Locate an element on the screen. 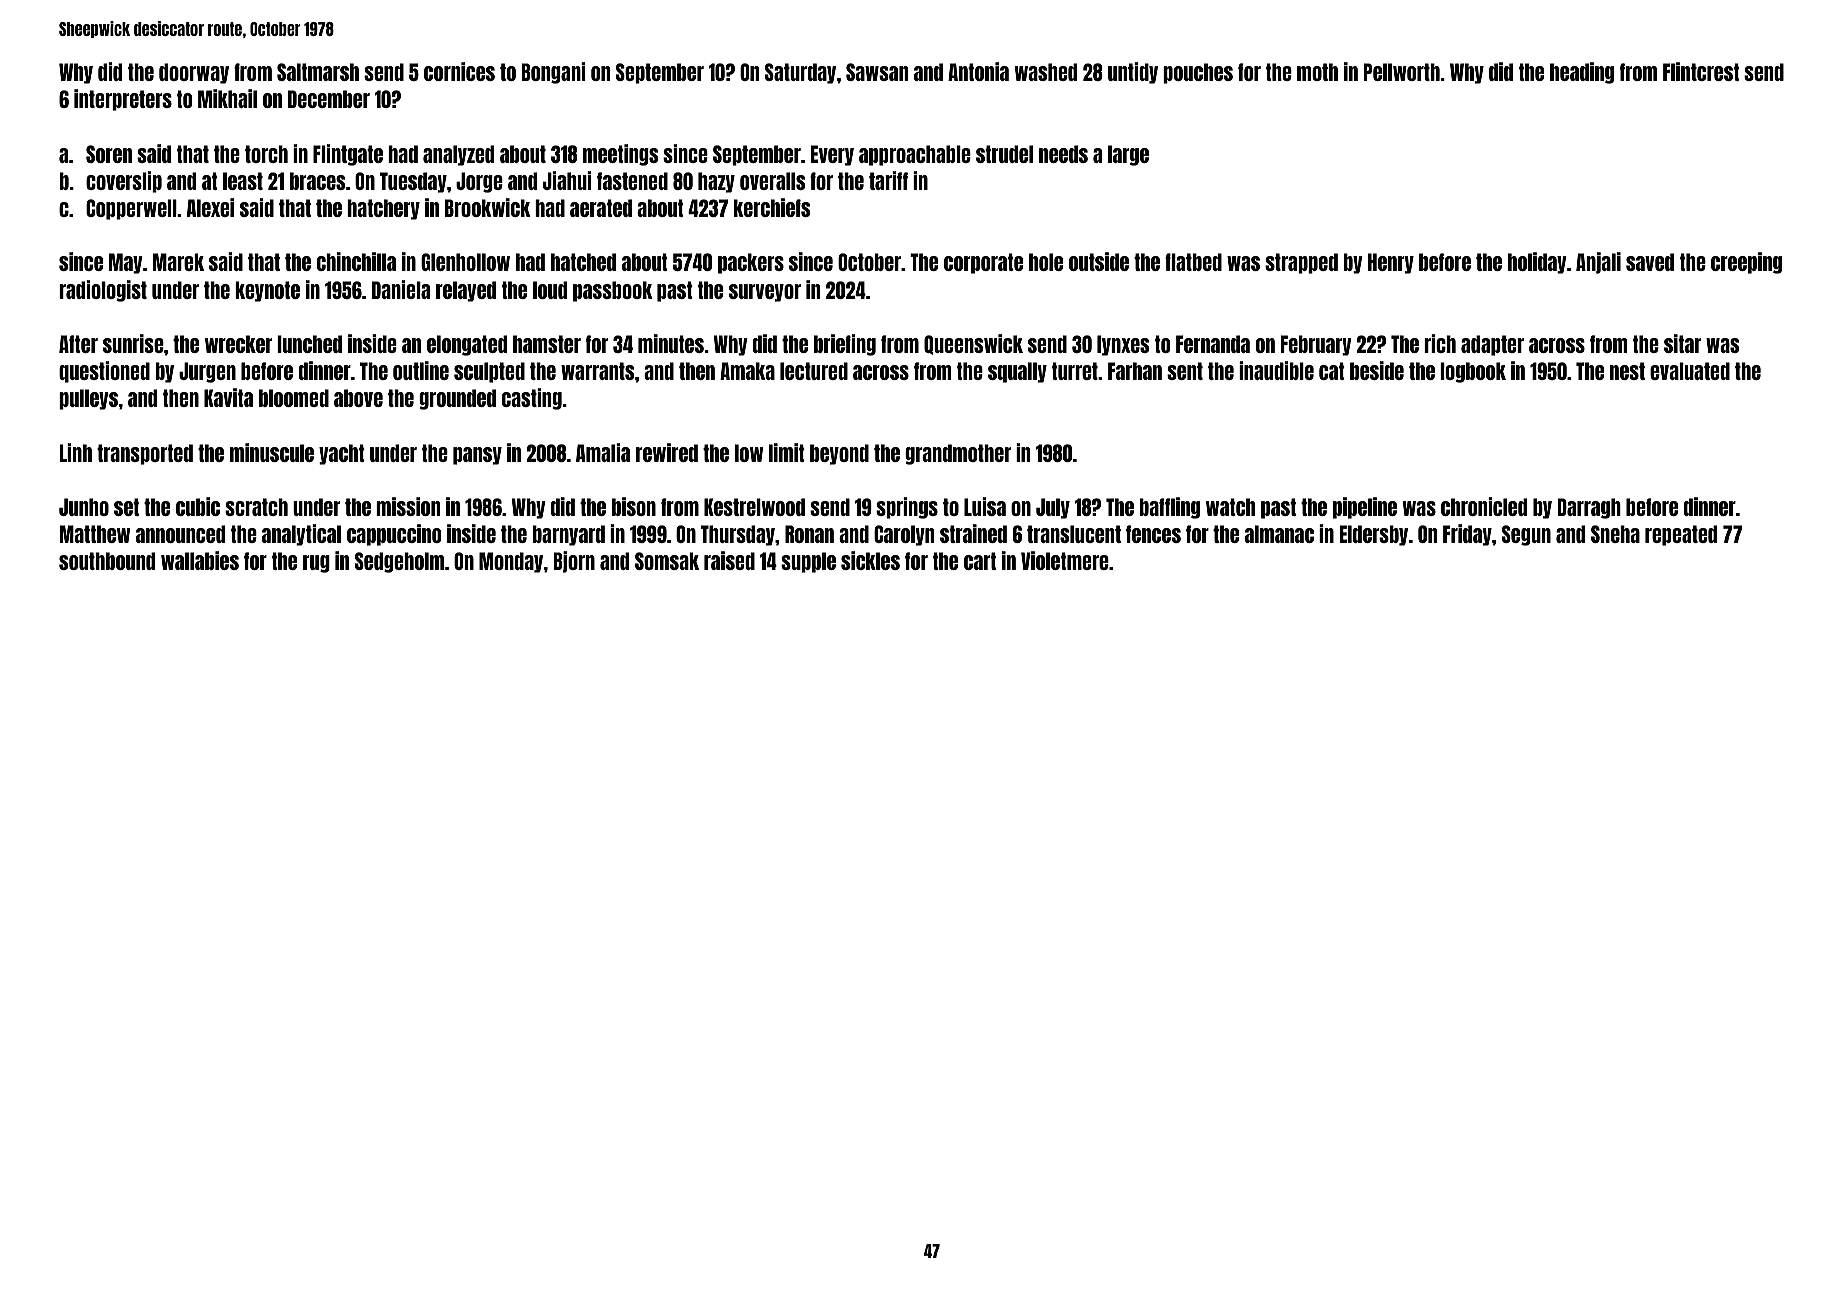 This screenshot has width=1848, height=1306. hazy is located at coordinates (716, 182).
